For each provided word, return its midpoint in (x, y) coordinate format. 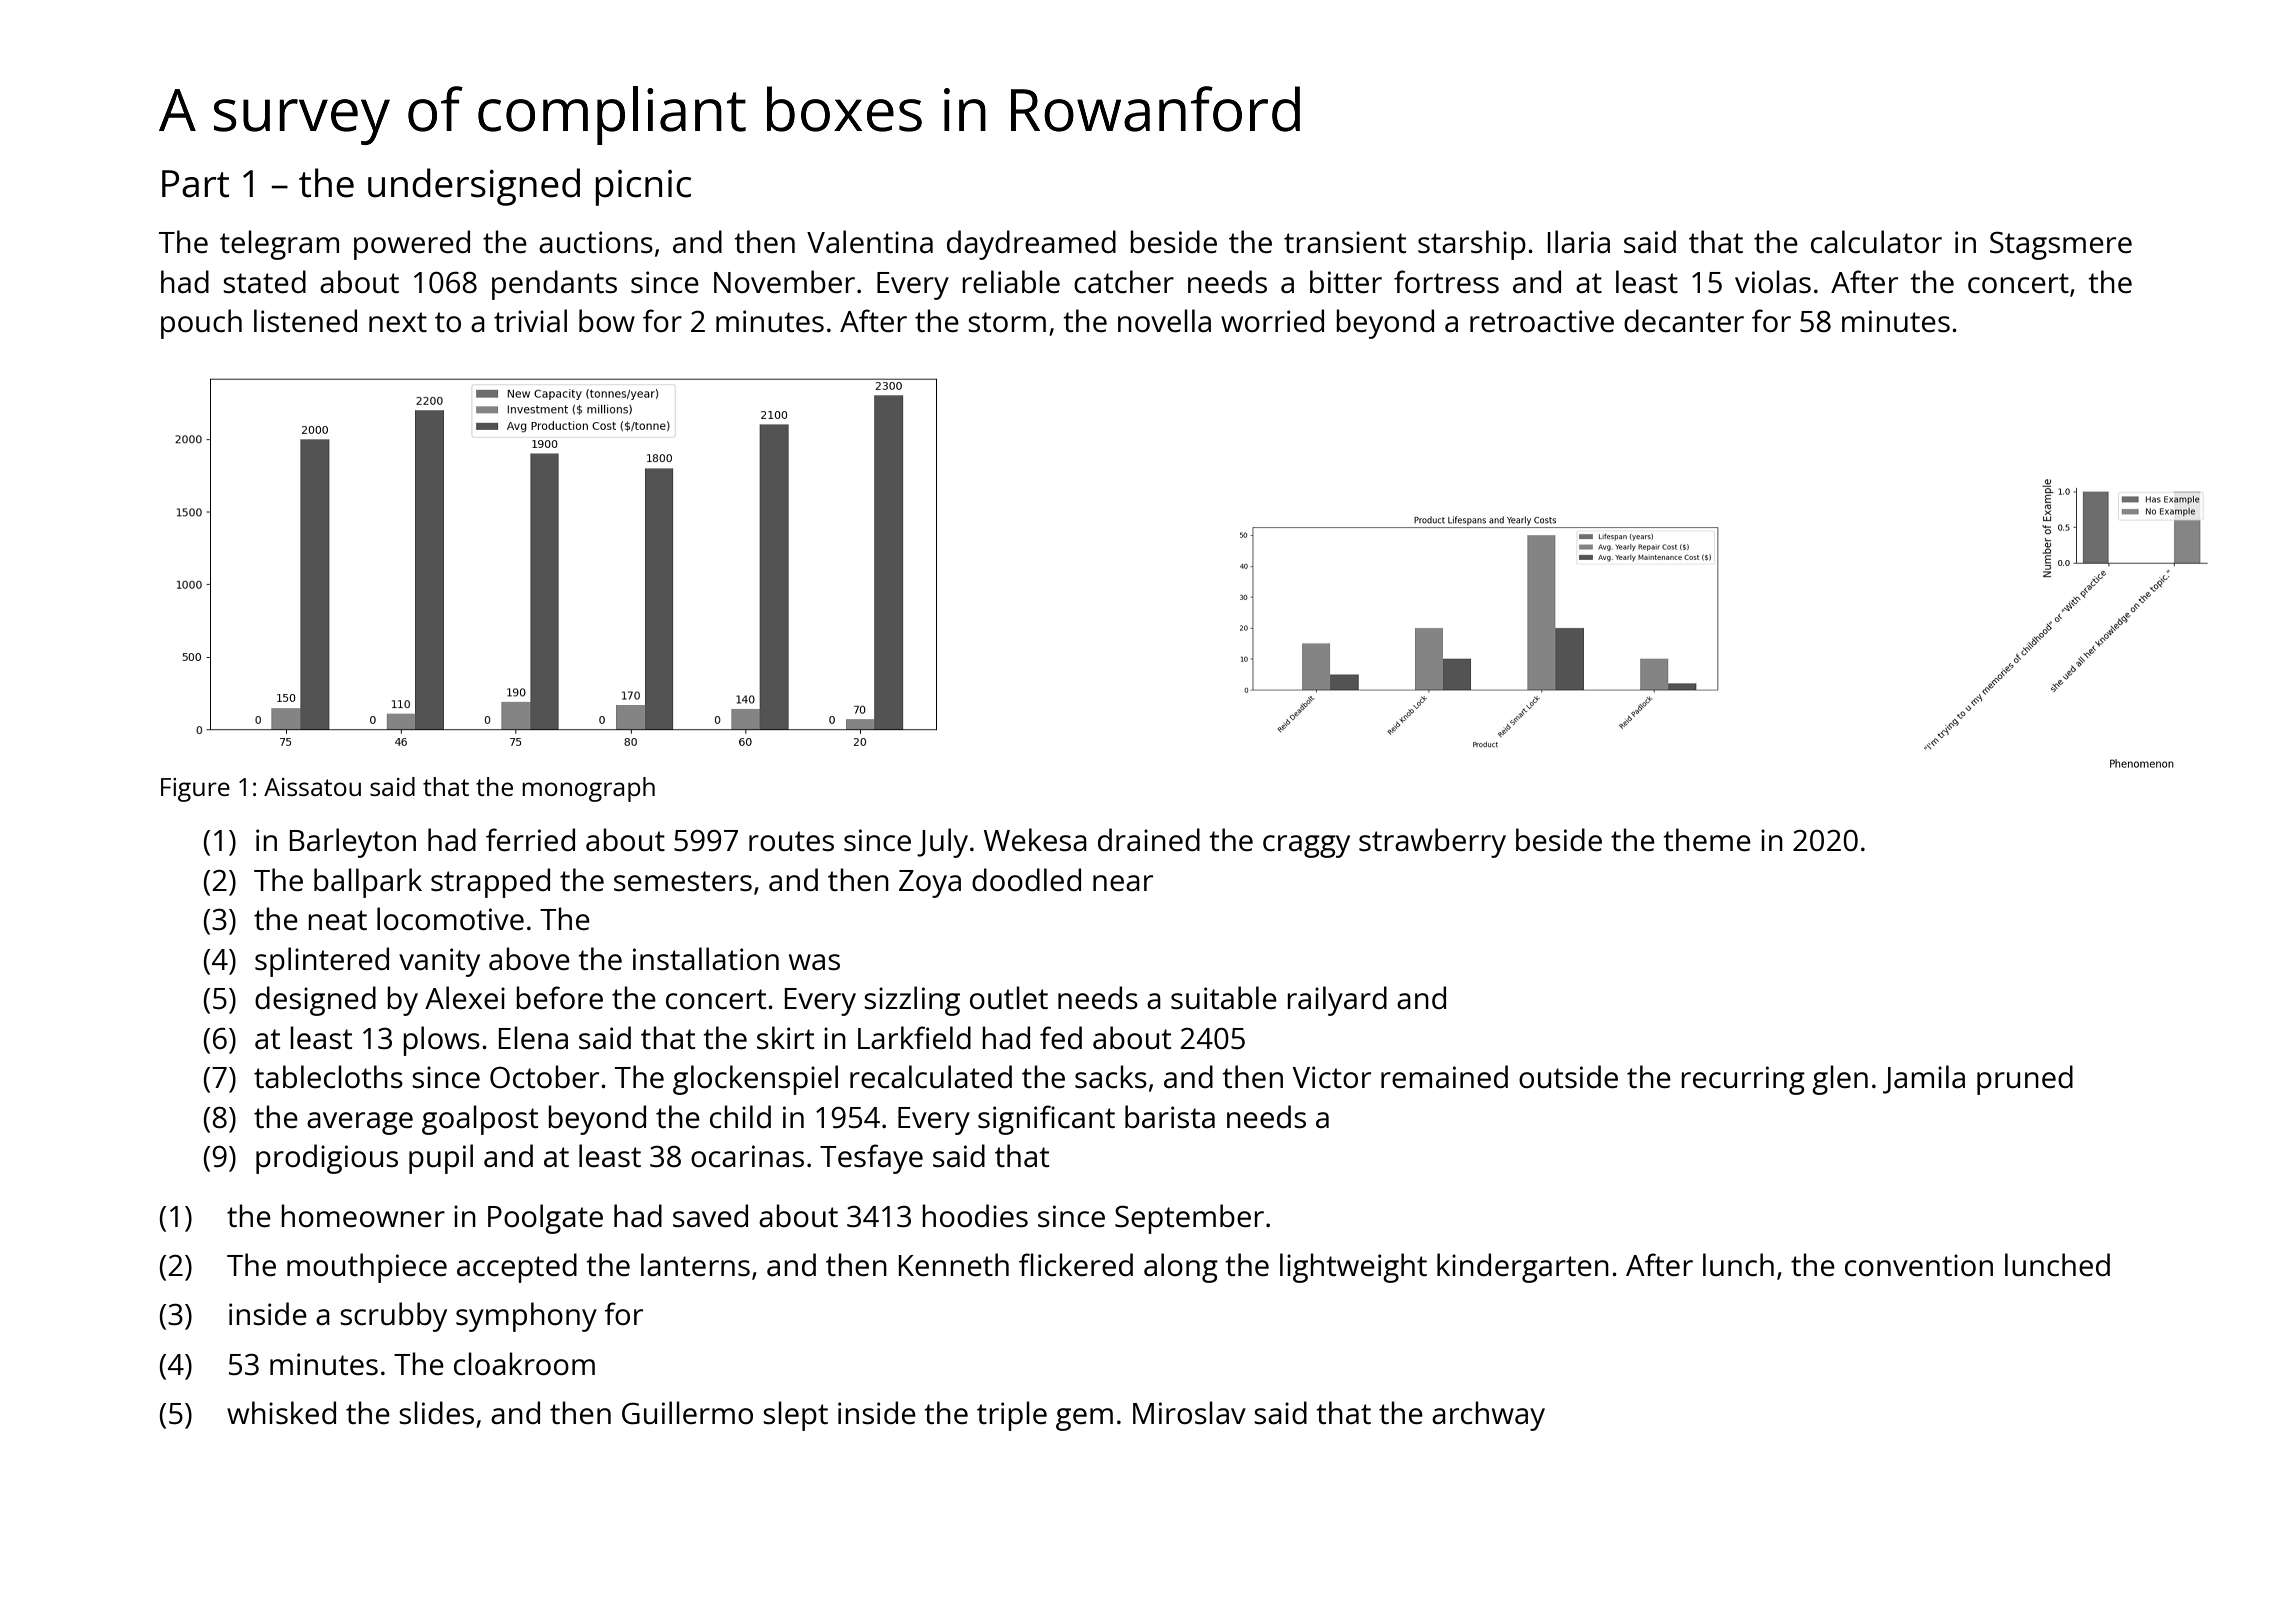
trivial (530, 320)
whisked (281, 1413)
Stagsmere (2061, 245)
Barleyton (353, 843)
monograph (588, 789)
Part (195, 184)
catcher (1124, 282)
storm (1007, 322)
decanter (1684, 321)
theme (1707, 840)
